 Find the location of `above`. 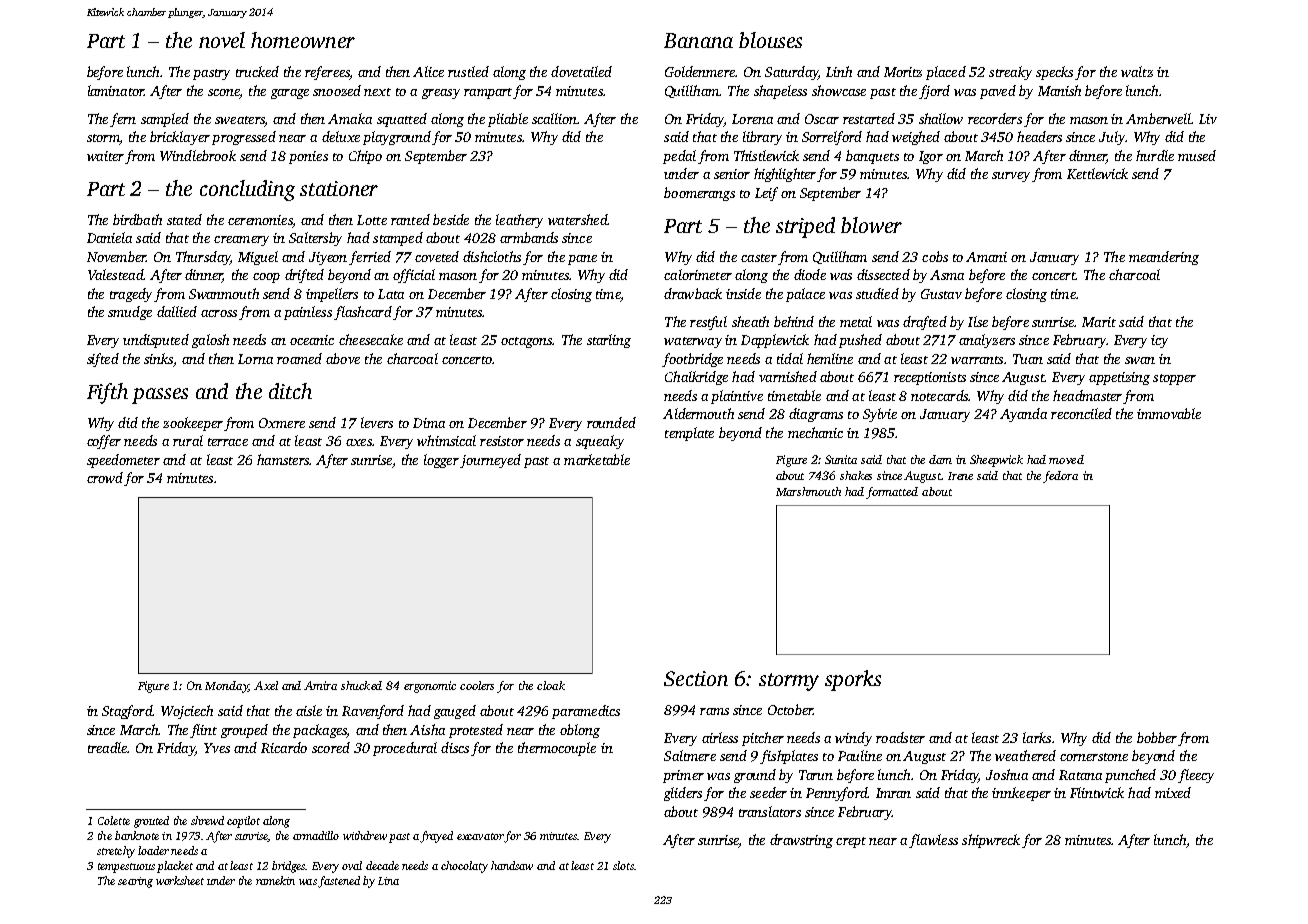

above is located at coordinates (343, 358).
